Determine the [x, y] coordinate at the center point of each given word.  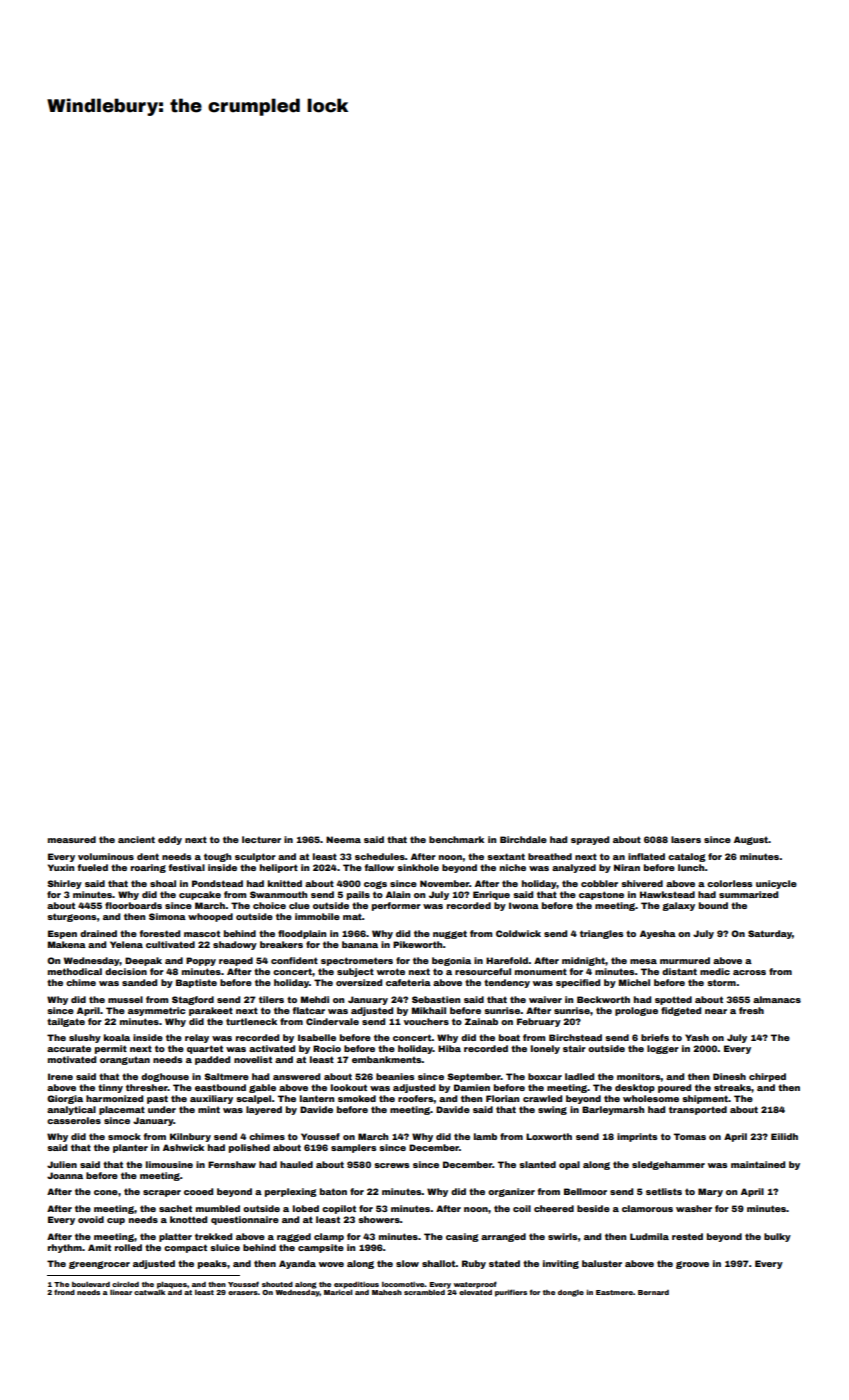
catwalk [149, 1292]
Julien [62, 1164]
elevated [475, 1292]
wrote [391, 971]
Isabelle [317, 1037]
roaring [148, 868]
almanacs [777, 999]
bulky [777, 1237]
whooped [210, 917]
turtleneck [251, 1021]
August [751, 840]
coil [522, 1208]
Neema [343, 839]
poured [674, 1088]
